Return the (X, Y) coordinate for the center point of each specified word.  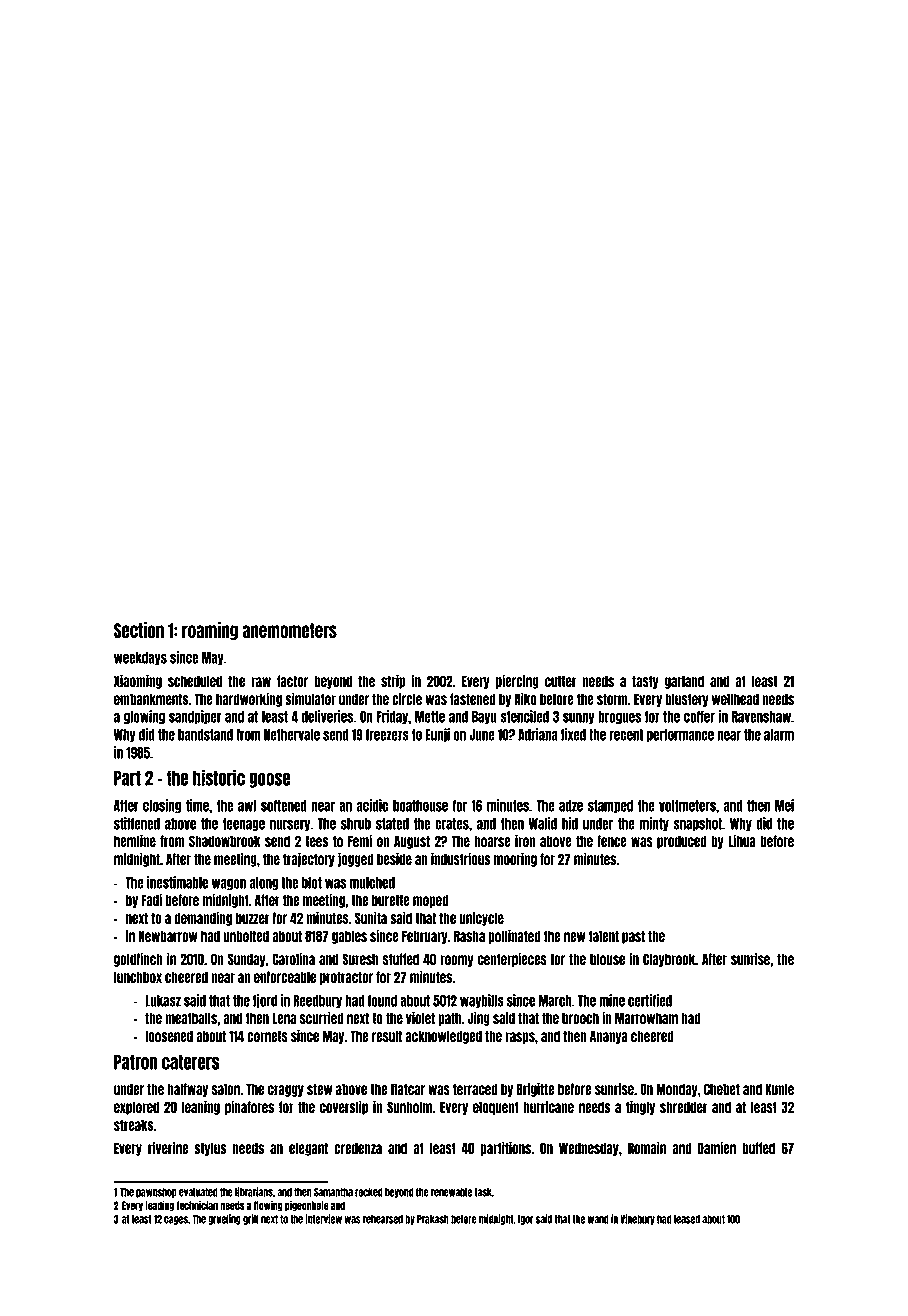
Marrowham (646, 1018)
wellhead (735, 699)
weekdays (140, 658)
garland (684, 682)
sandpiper (195, 717)
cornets (267, 1036)
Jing (479, 1018)
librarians (254, 1192)
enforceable (285, 977)
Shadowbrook (225, 841)
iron (525, 840)
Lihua (742, 840)
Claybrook (669, 960)
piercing (517, 681)
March (555, 1001)
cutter (561, 681)
